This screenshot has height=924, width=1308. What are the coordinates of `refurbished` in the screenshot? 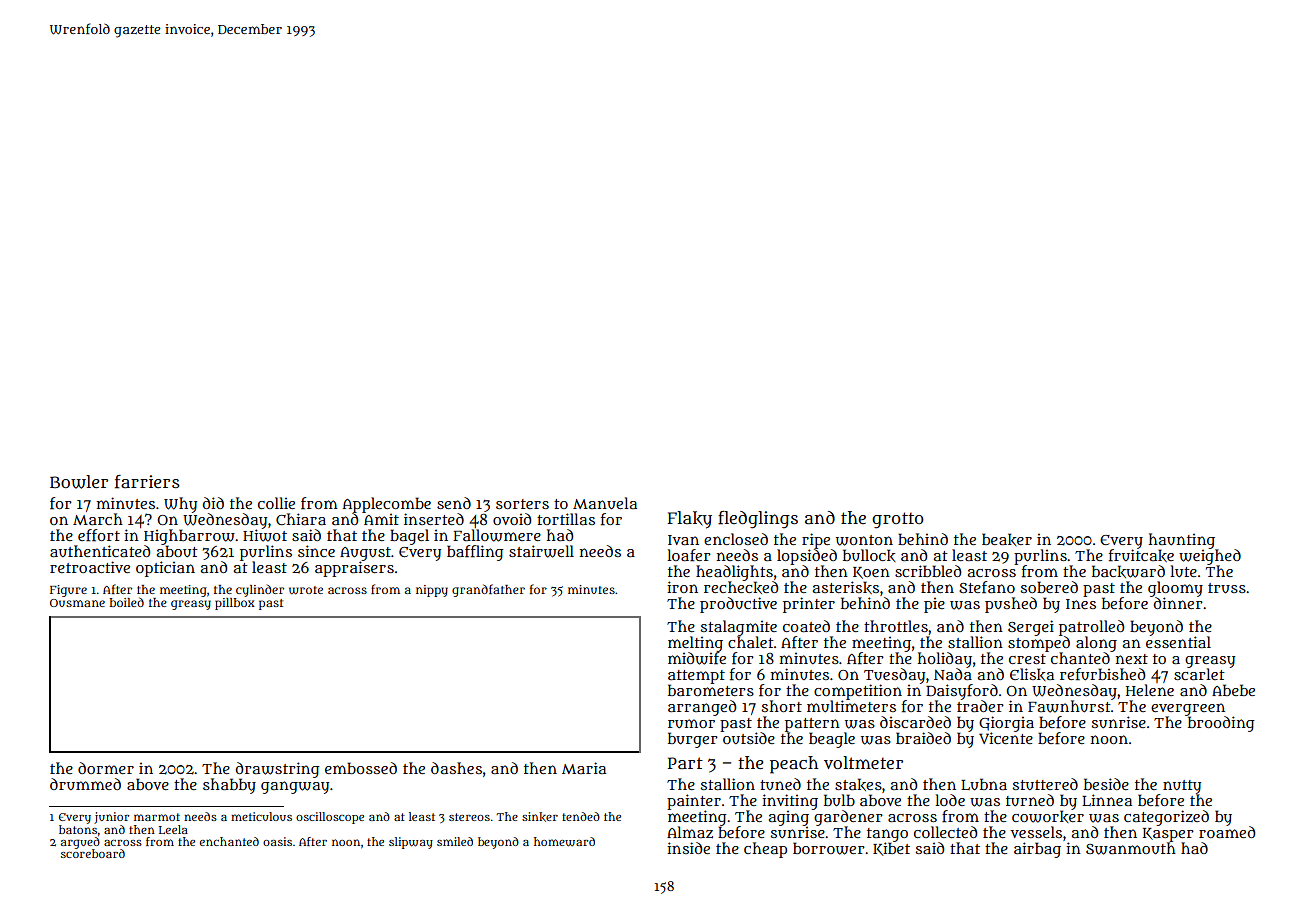 It's located at (1103, 674).
